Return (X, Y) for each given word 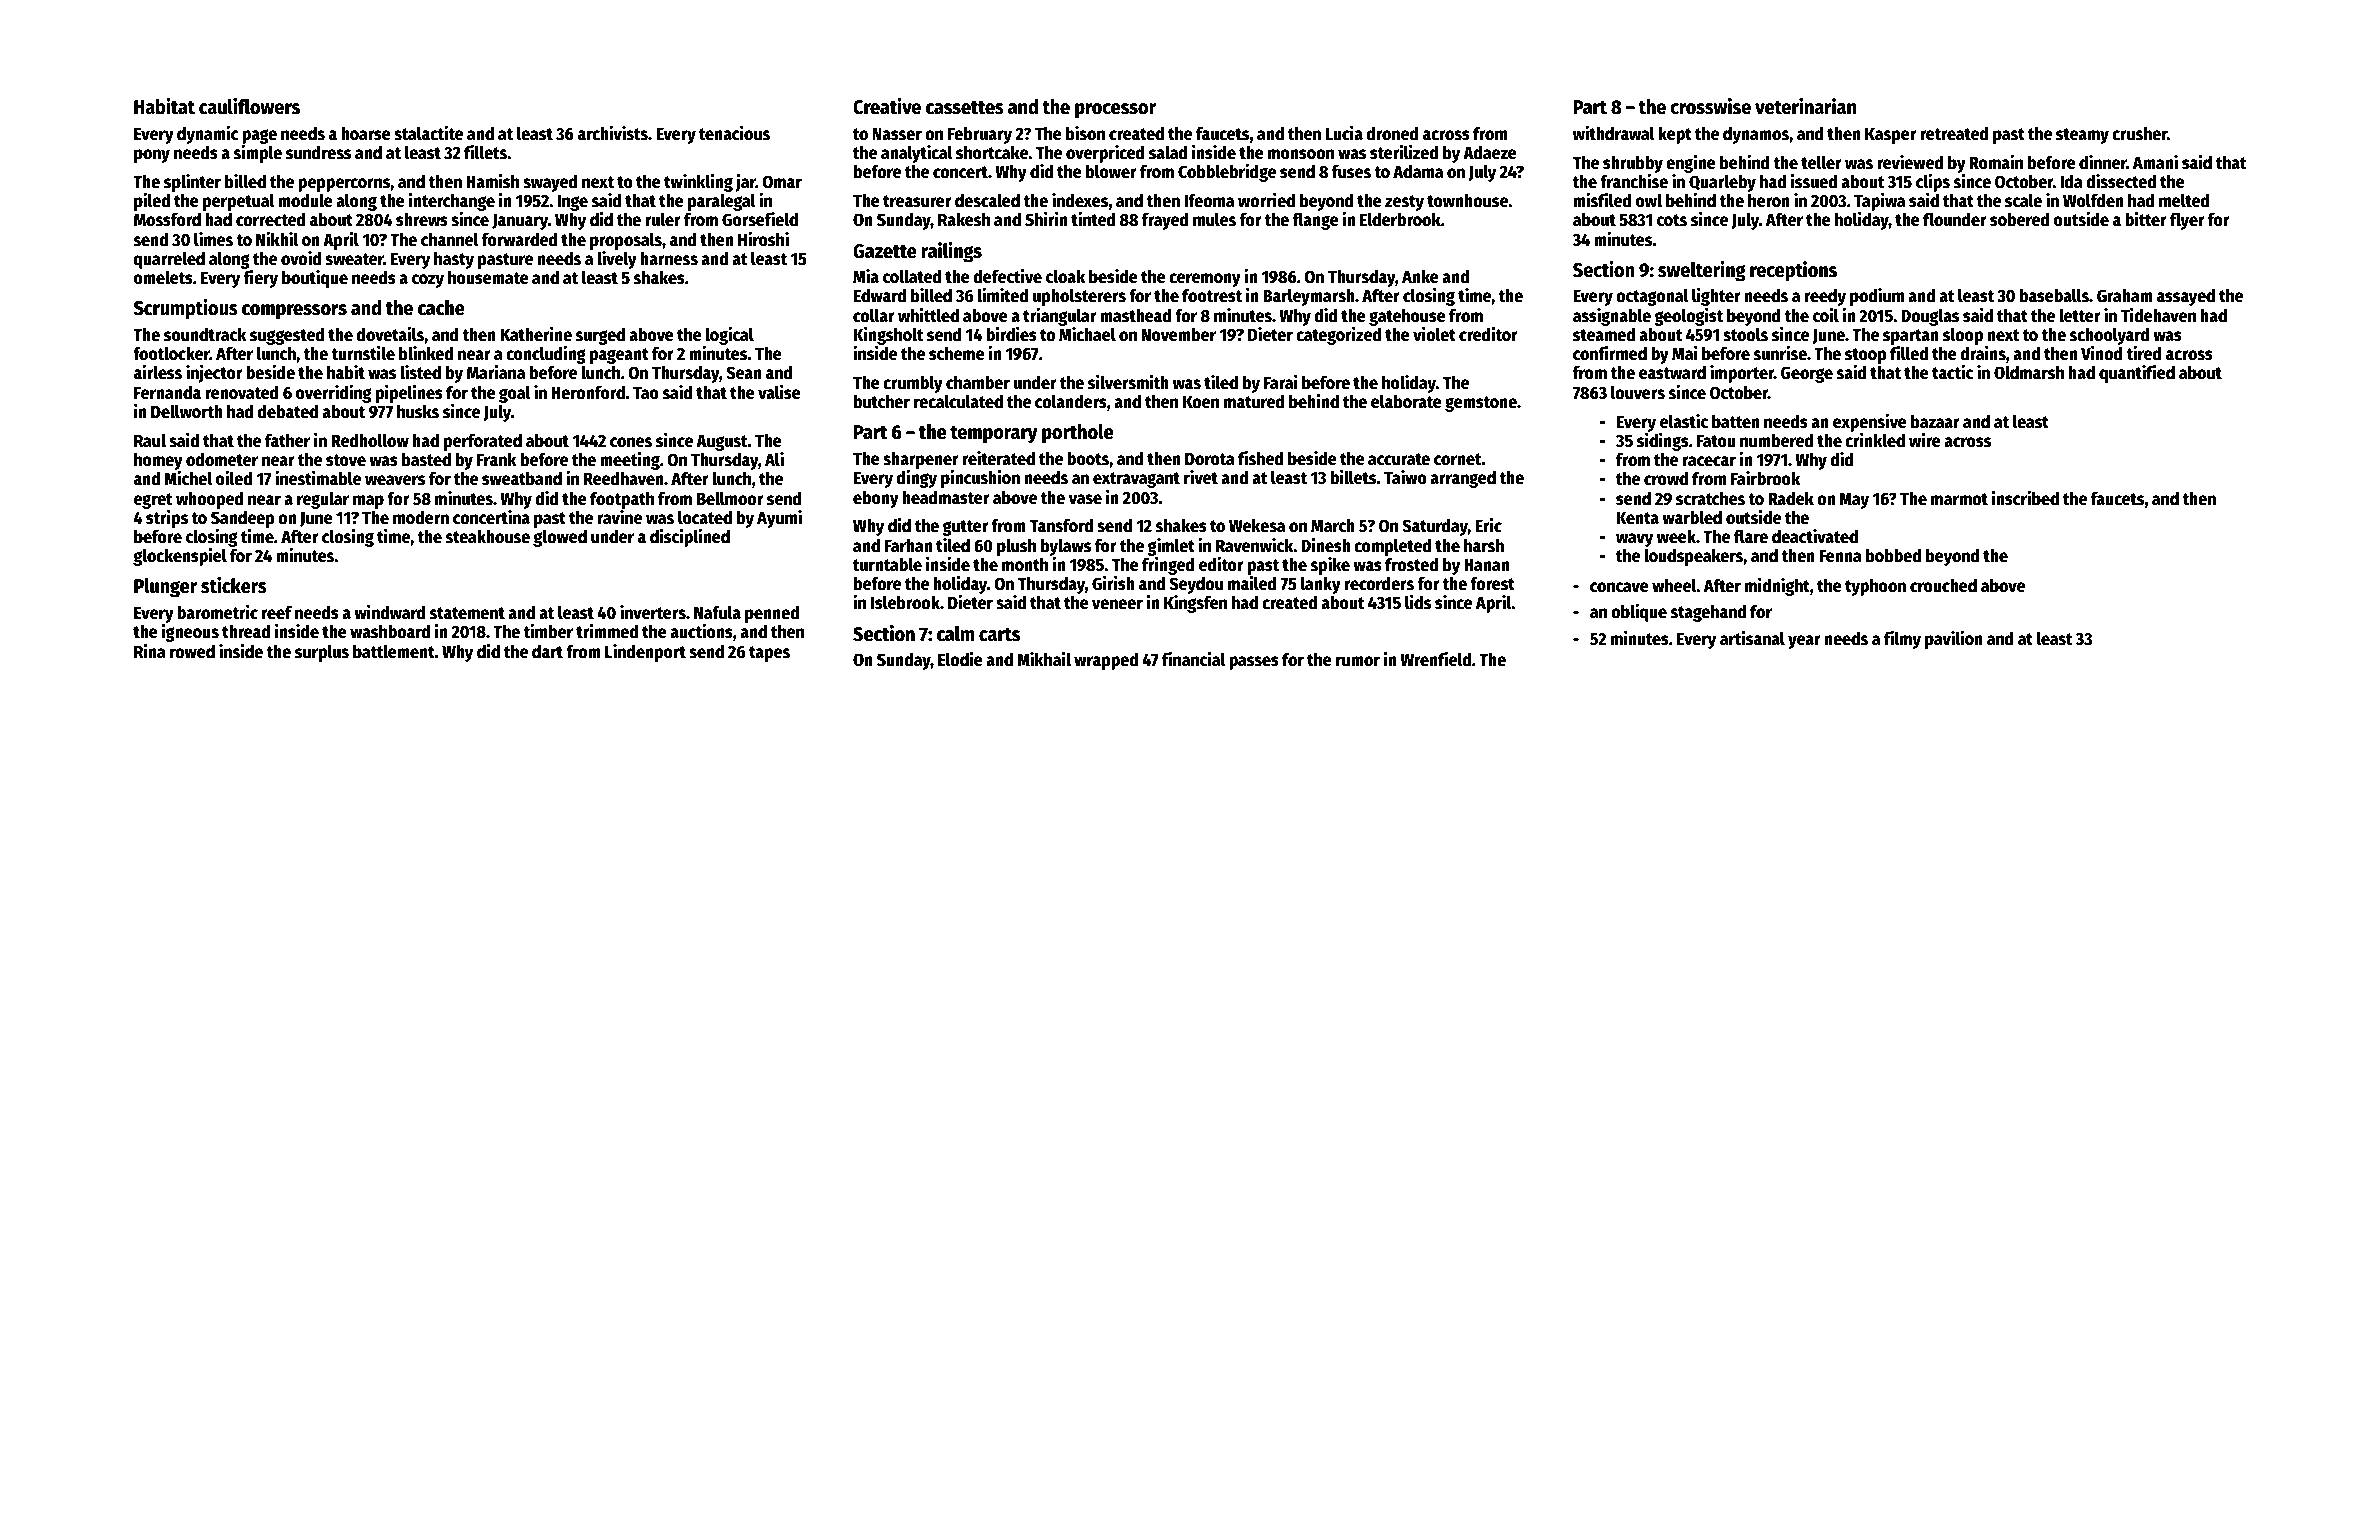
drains (1983, 353)
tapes (769, 654)
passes (1254, 663)
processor (1115, 111)
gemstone (1481, 404)
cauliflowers (249, 106)
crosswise (1710, 106)
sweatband (522, 479)
